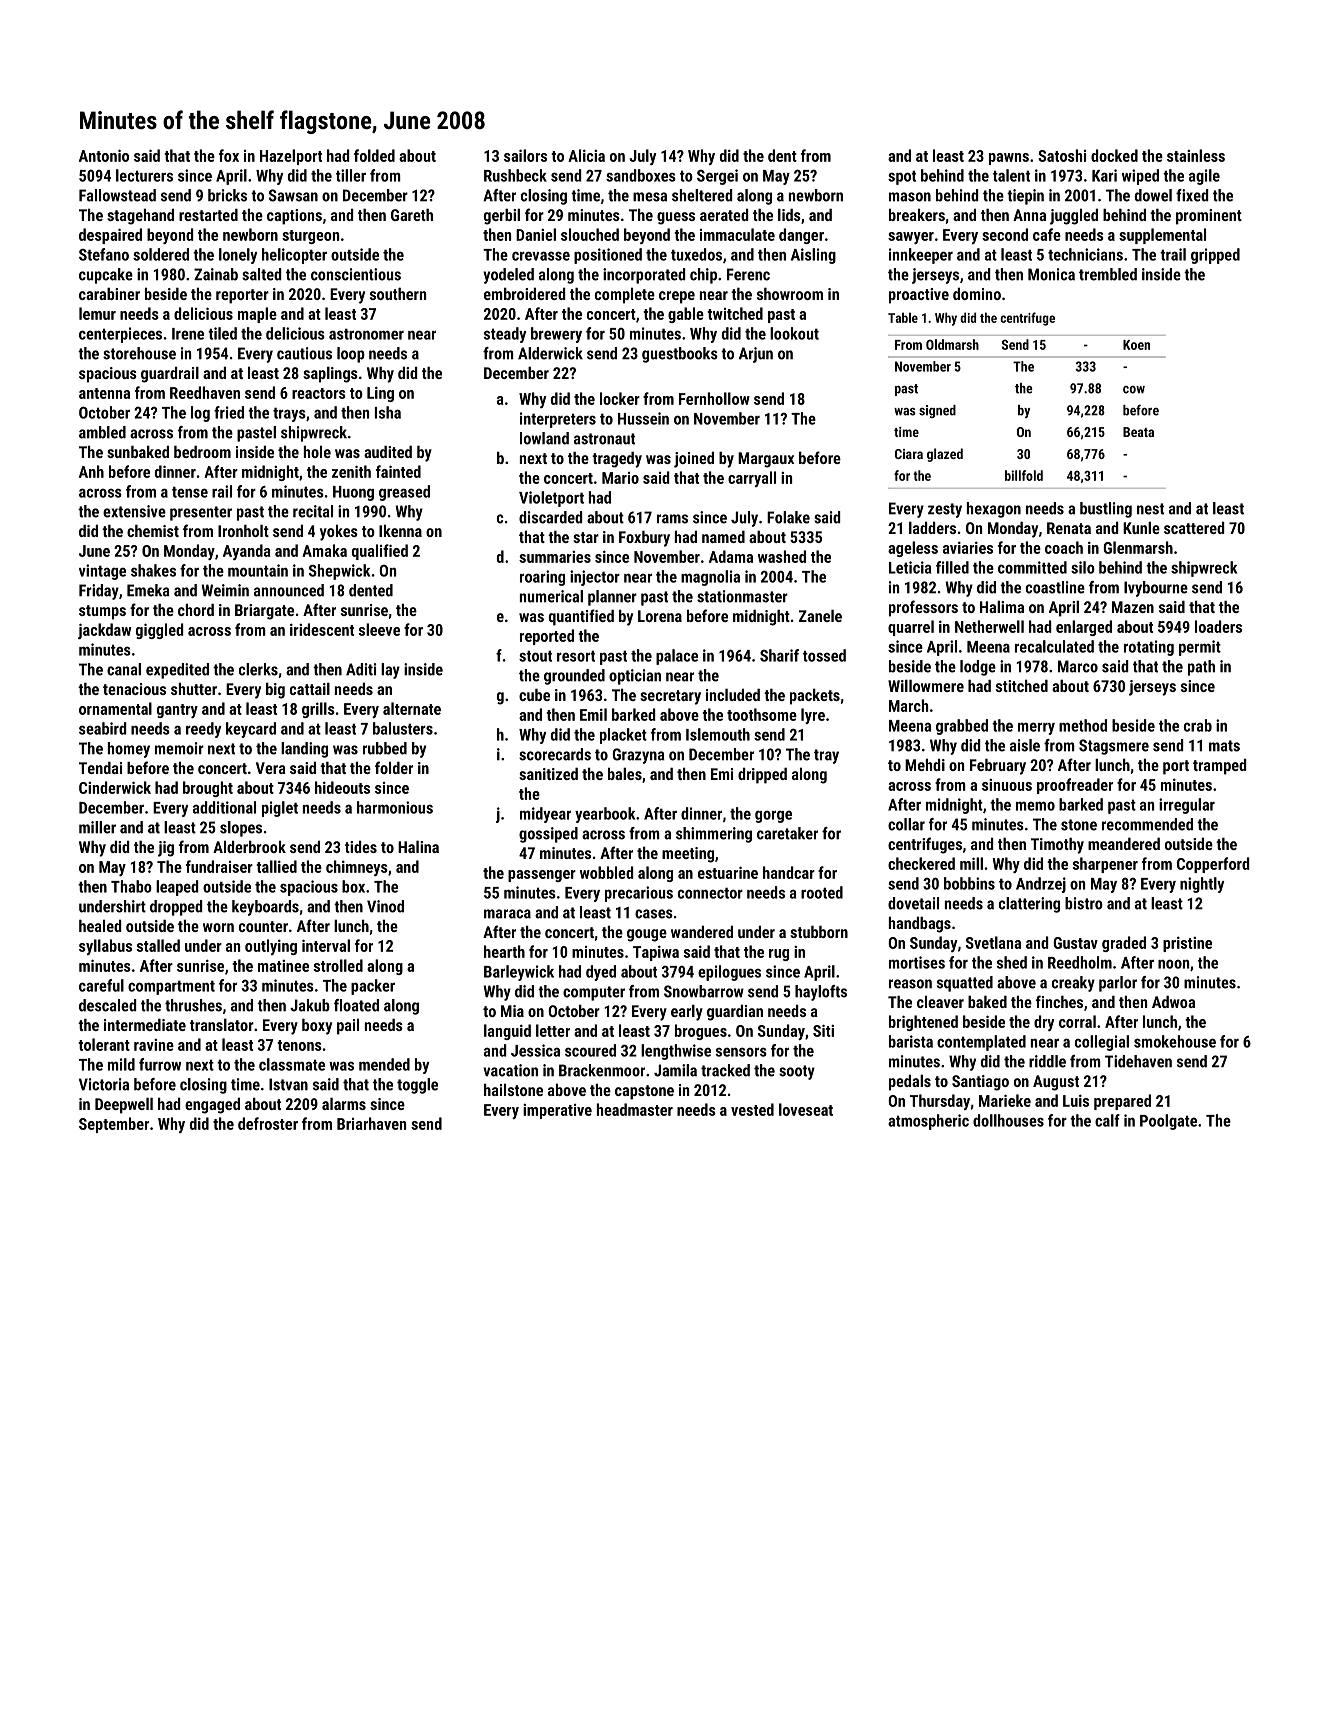  I want to click on rams, so click(672, 519).
